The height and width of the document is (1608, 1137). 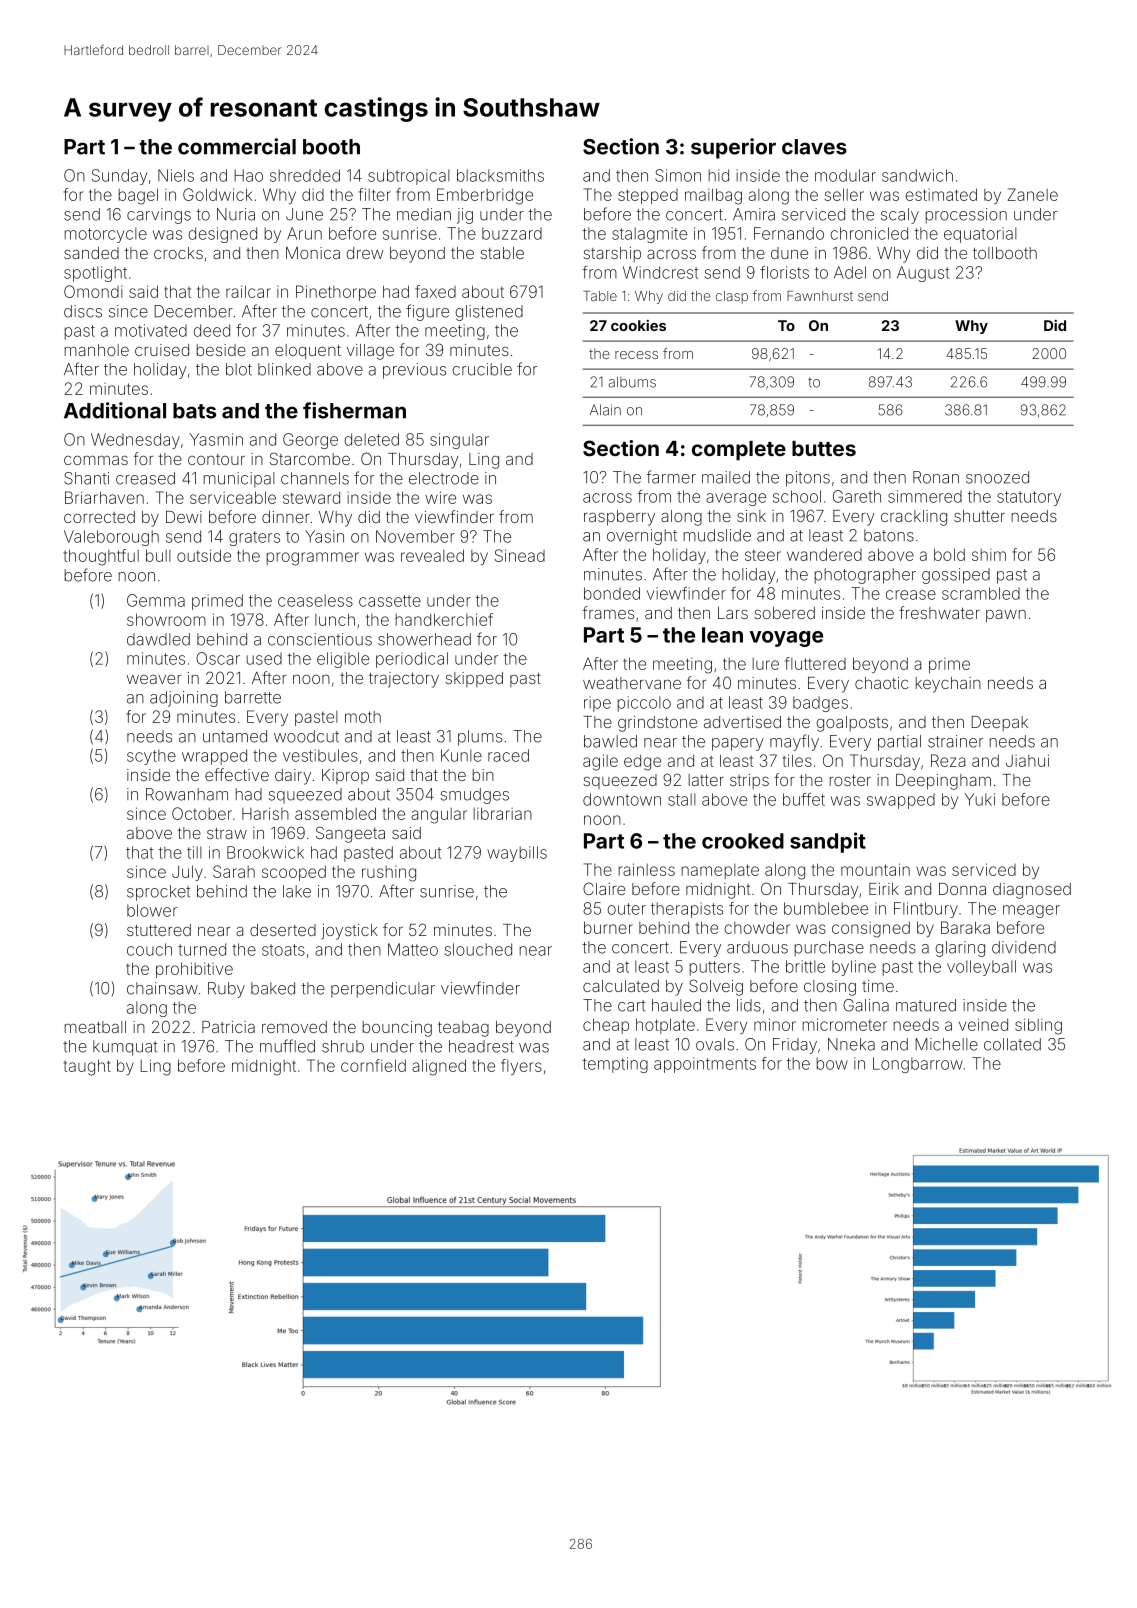 I want to click on Jiahui, so click(x=1027, y=760).
